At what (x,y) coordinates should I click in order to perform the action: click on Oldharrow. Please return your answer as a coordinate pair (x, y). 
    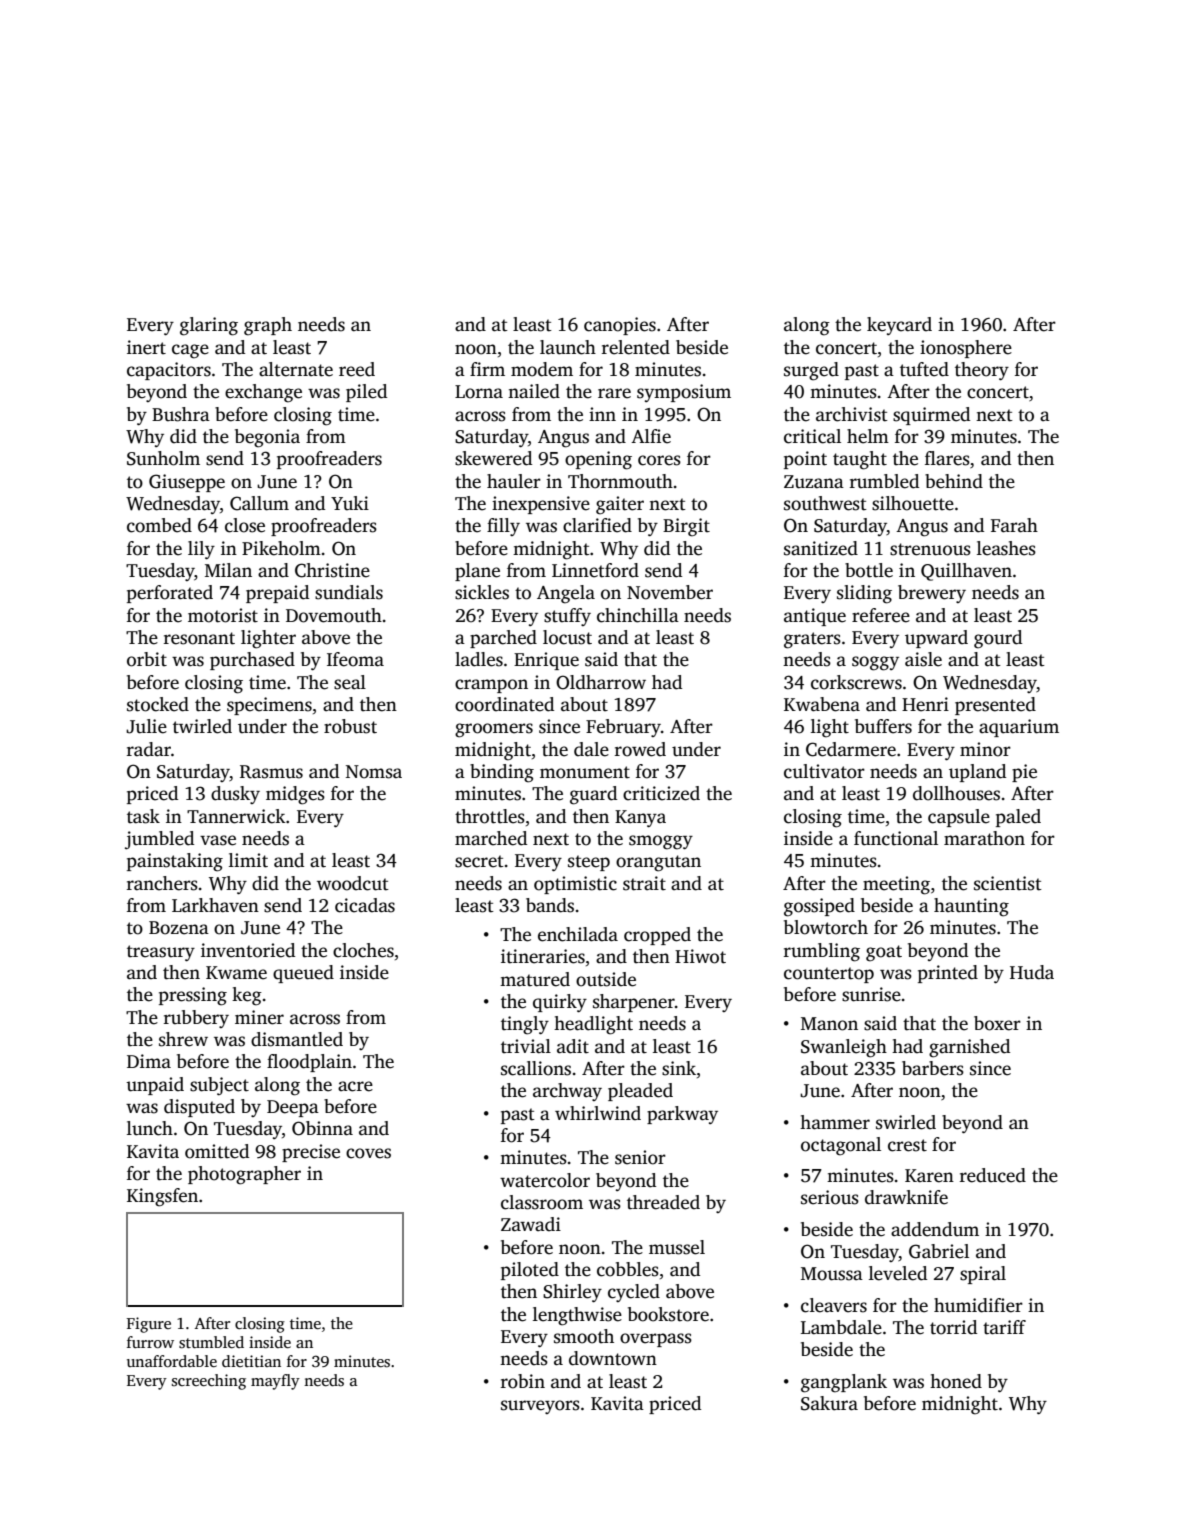
    Looking at the image, I should click on (601, 682).
